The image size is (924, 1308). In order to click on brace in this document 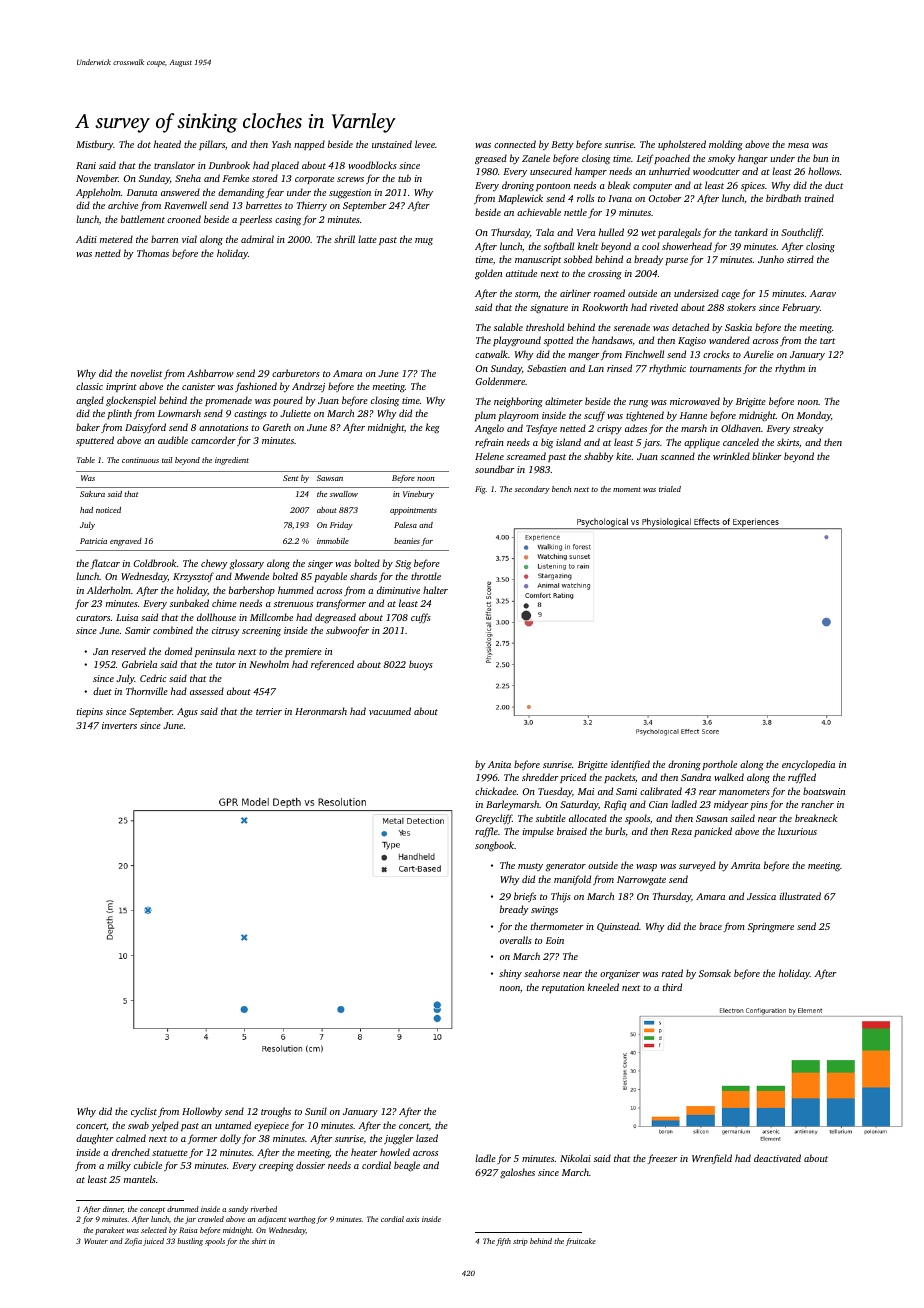, I will do `click(710, 926)`.
